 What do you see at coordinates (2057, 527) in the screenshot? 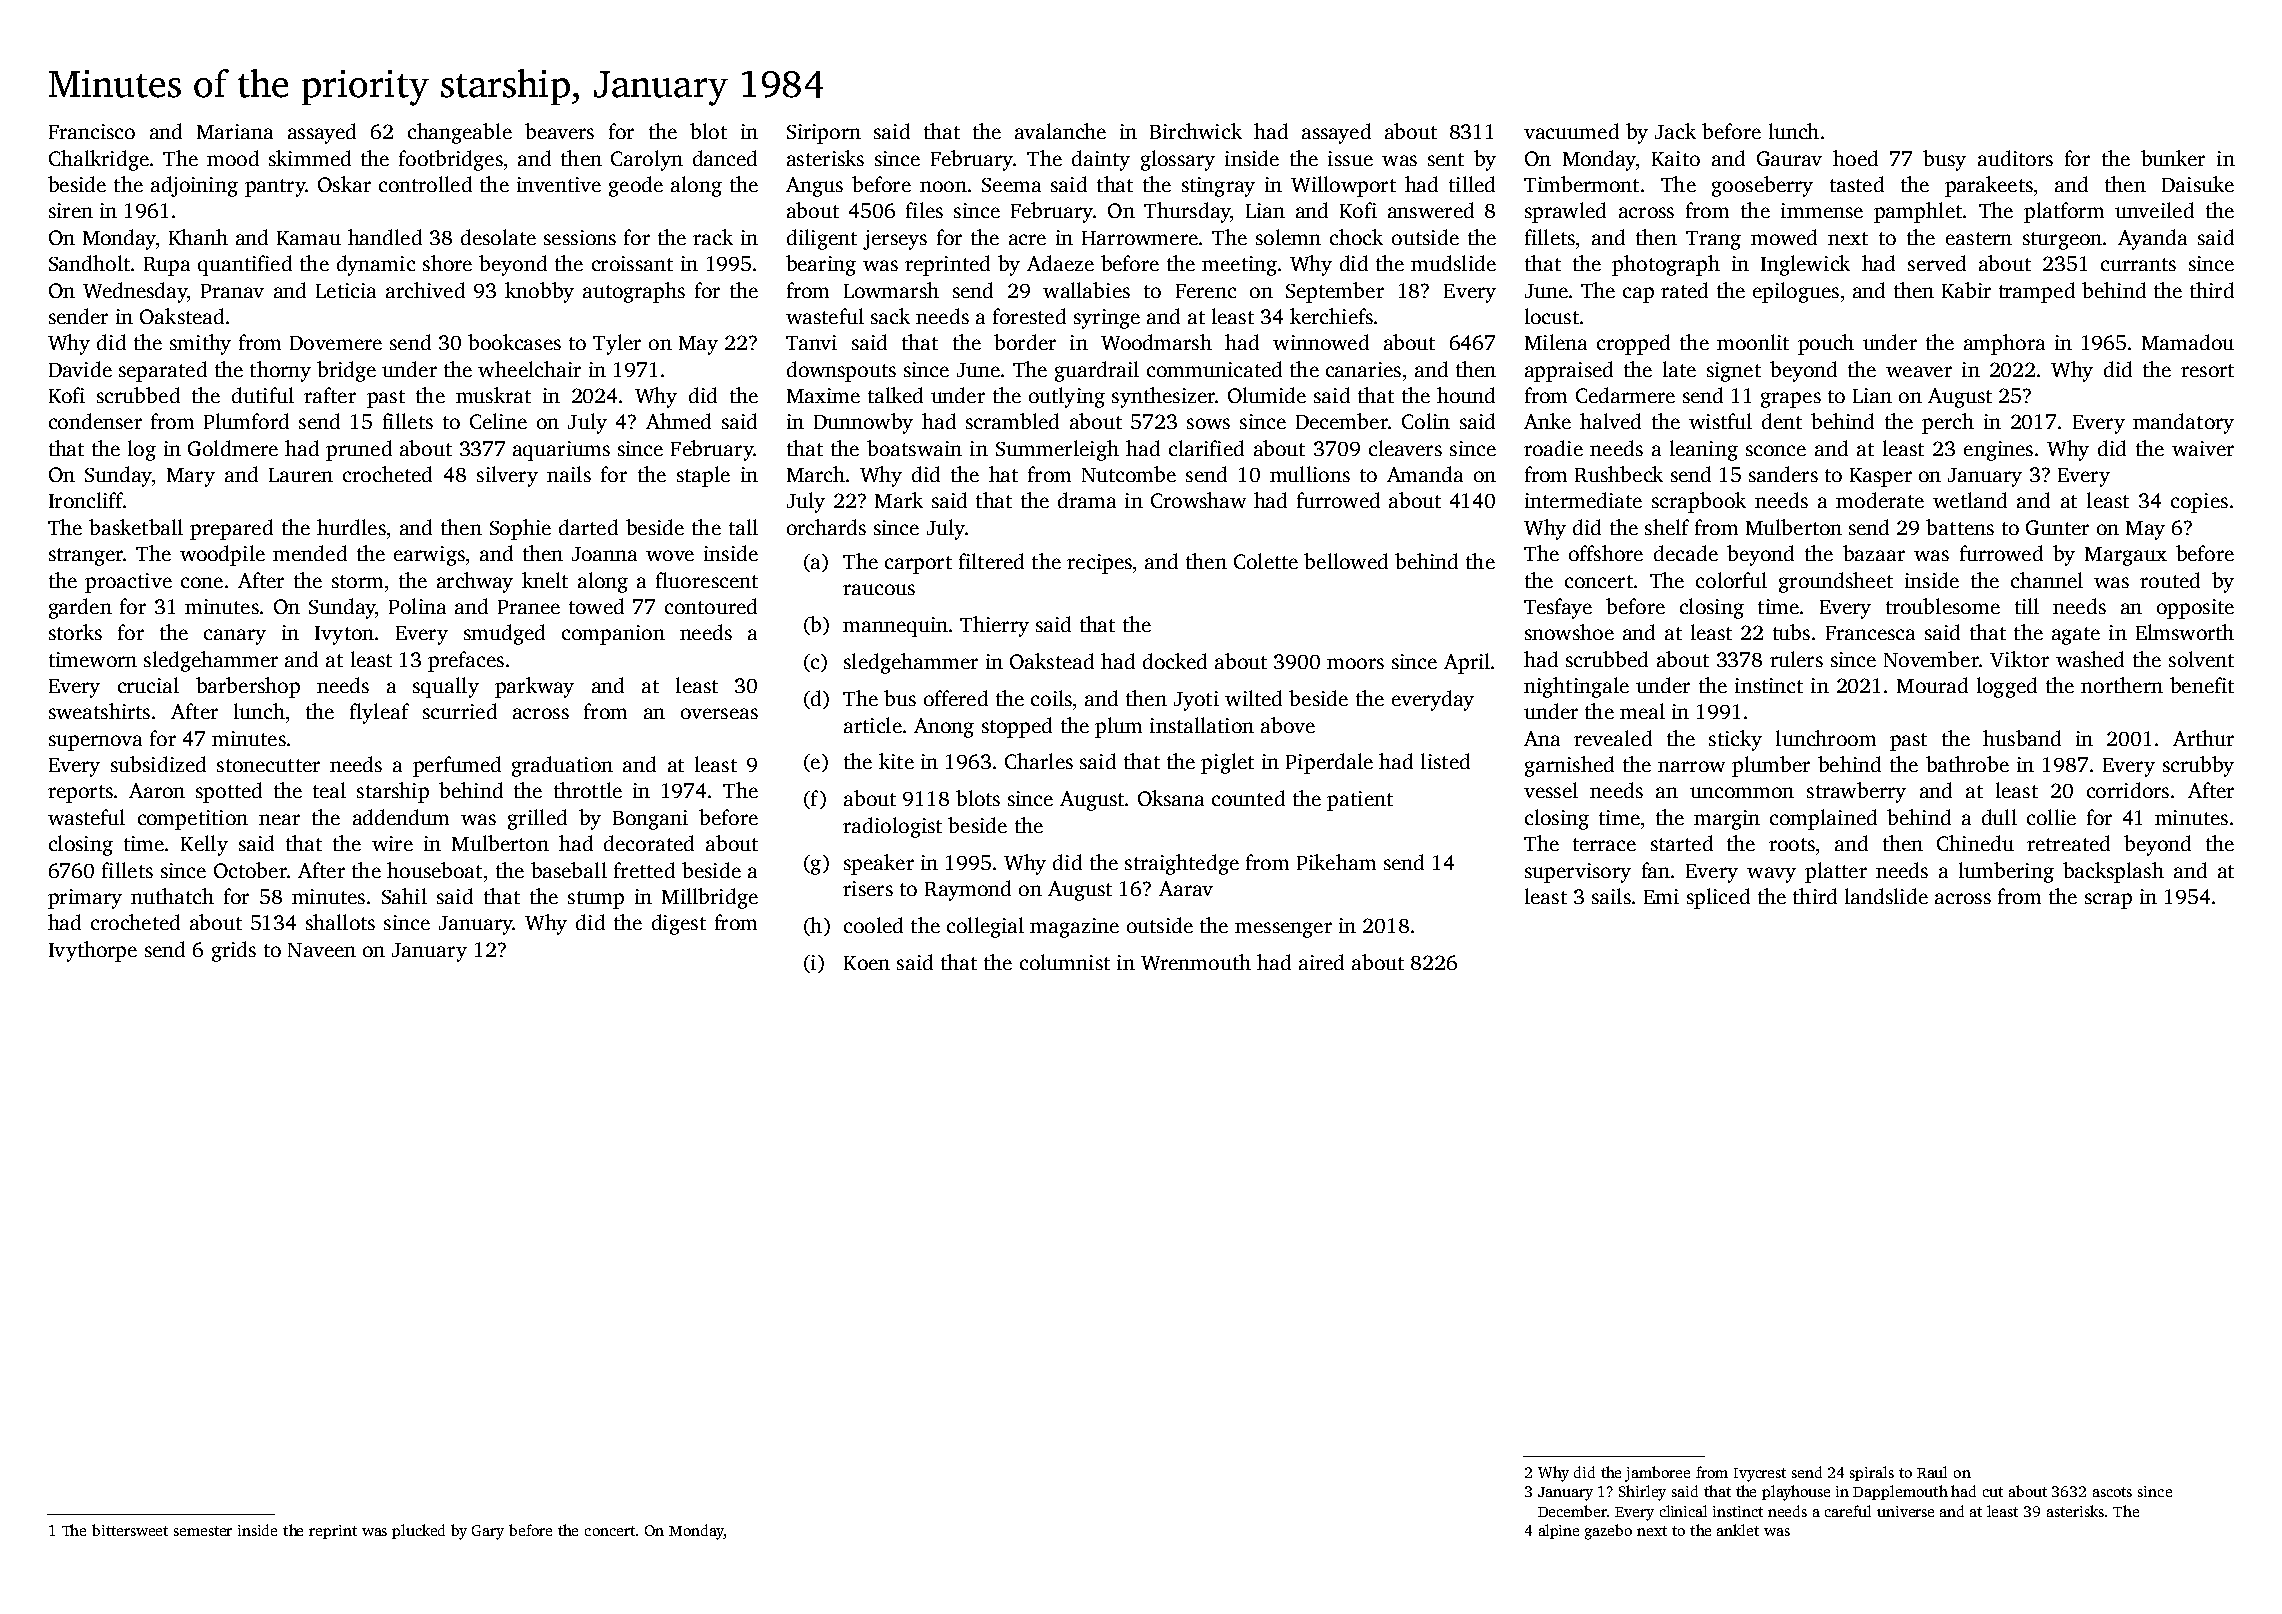
I see `Gunter` at bounding box center [2057, 527].
